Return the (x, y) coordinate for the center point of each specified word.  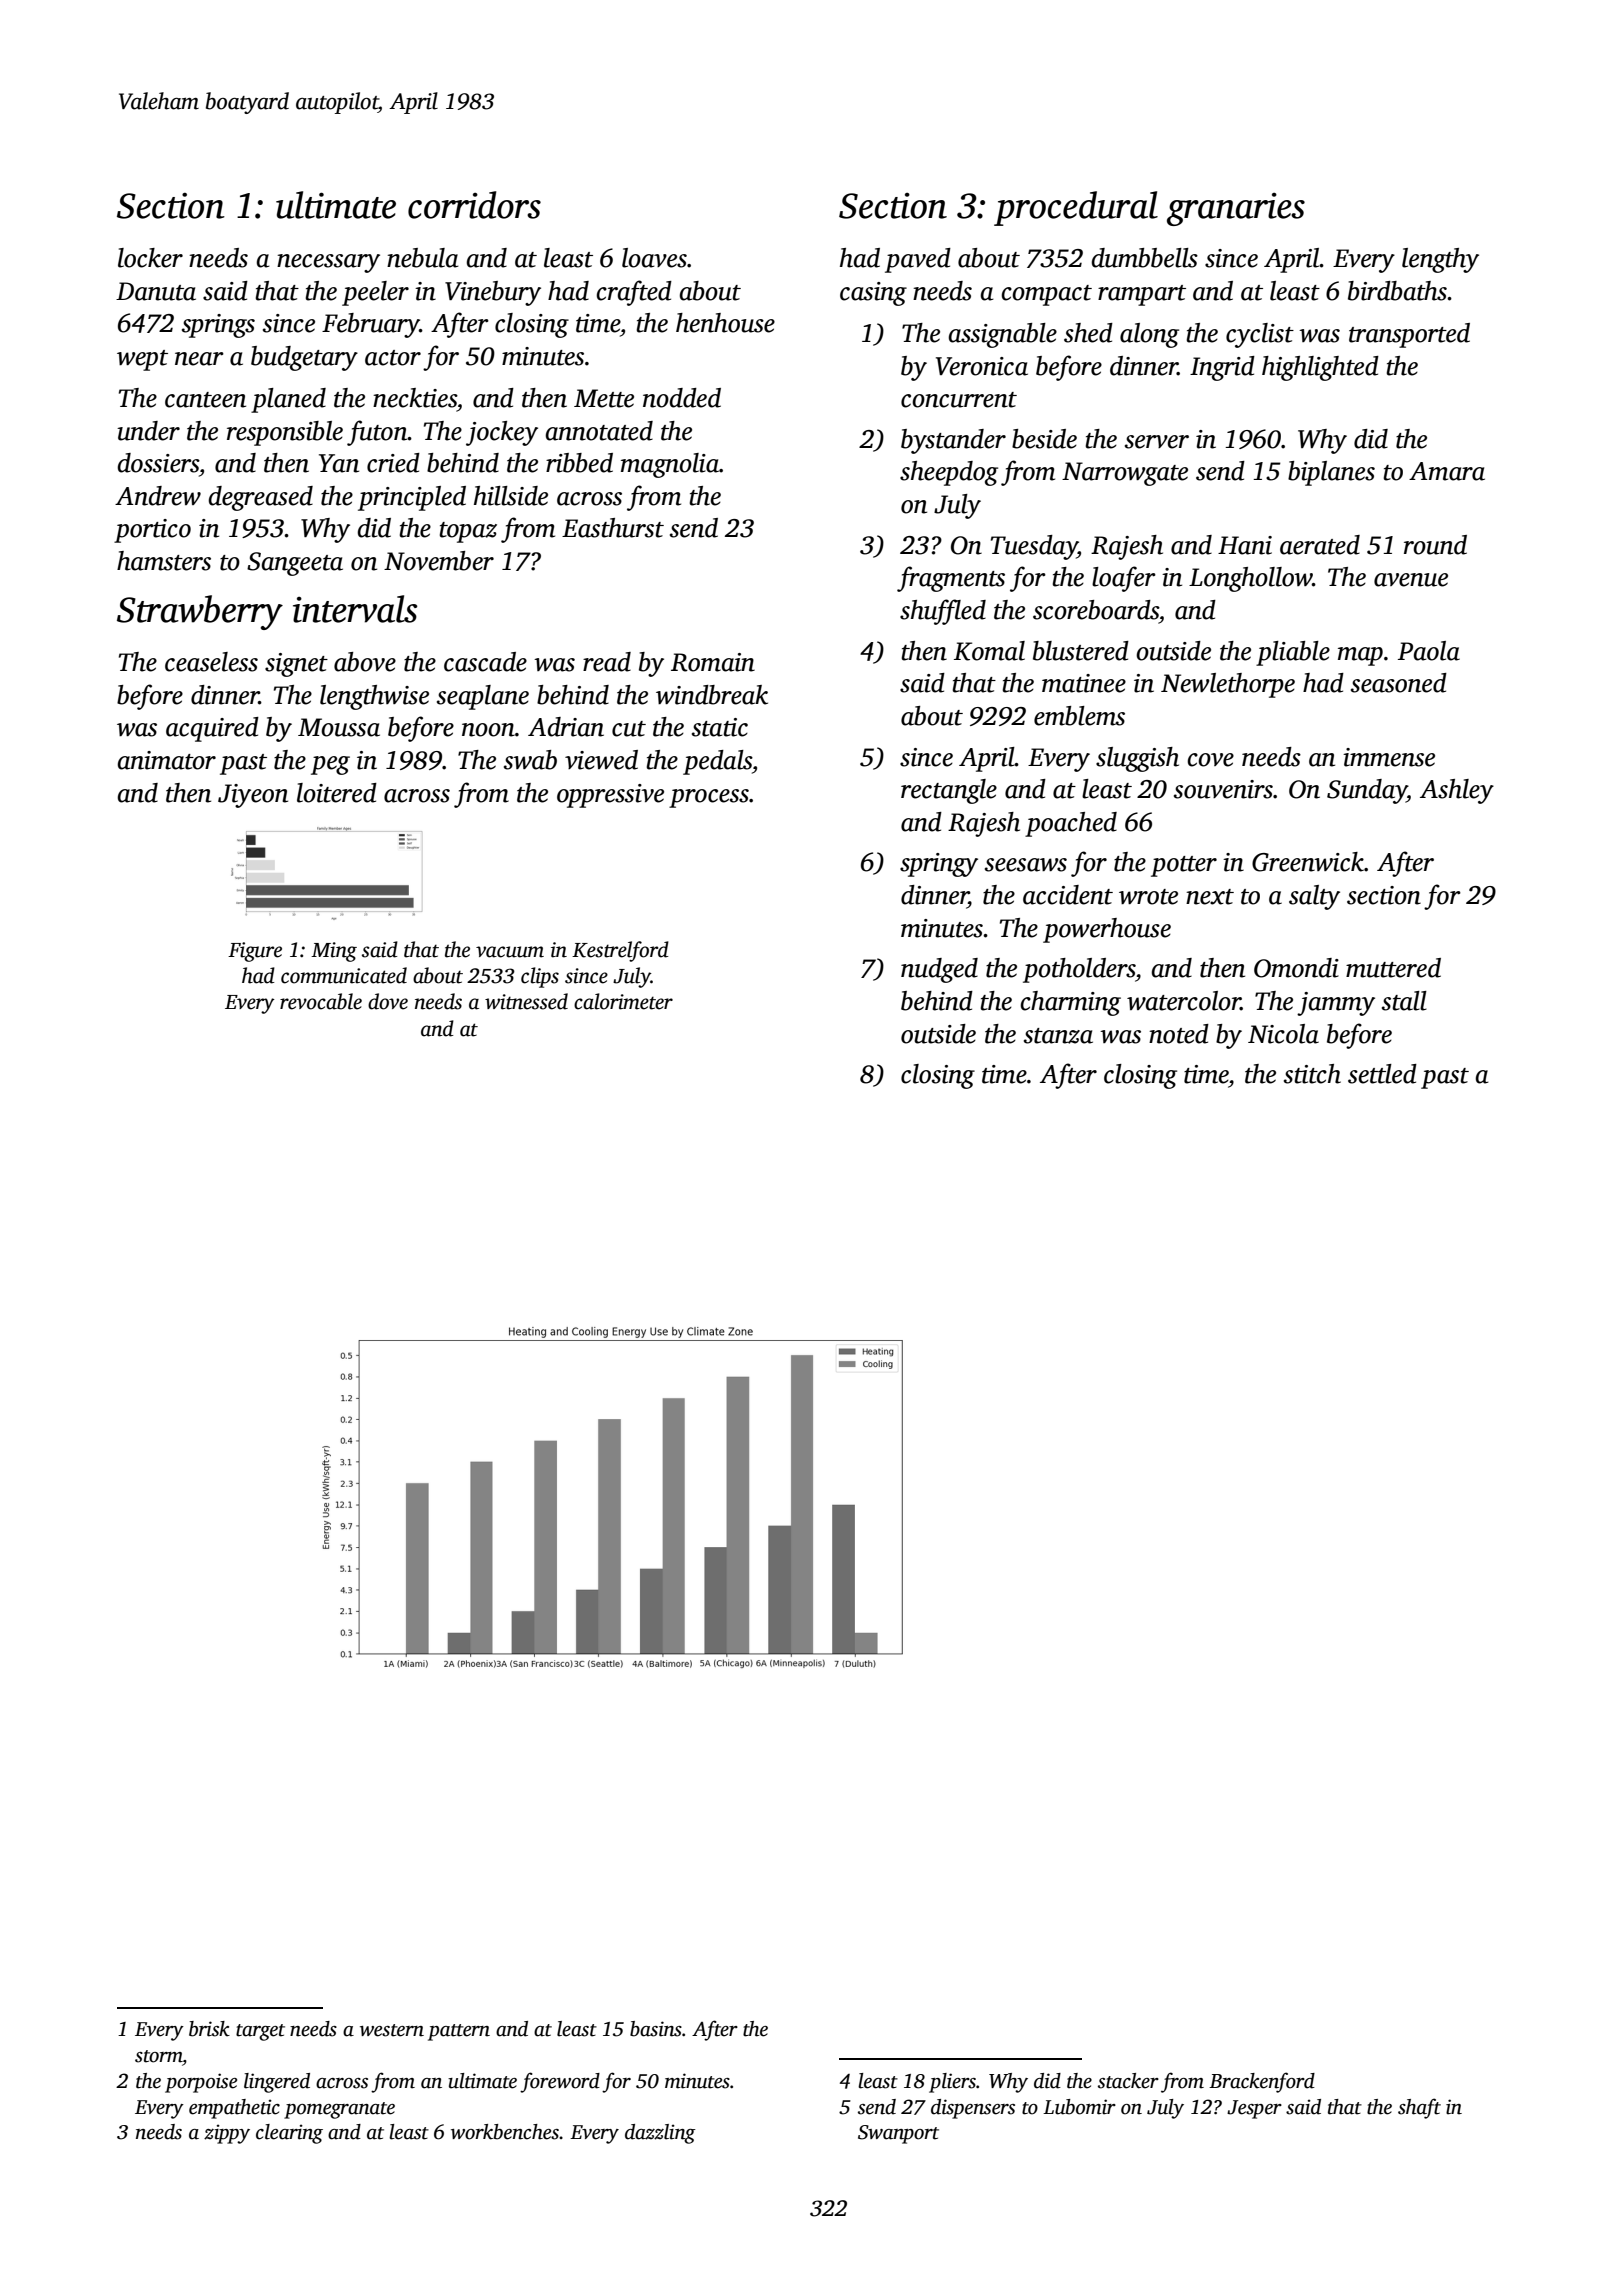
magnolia (670, 465)
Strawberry (200, 612)
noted (1179, 1034)
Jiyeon (253, 796)
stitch (1312, 1074)
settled (1382, 1074)
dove (388, 1001)
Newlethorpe (1228, 685)
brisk (209, 2029)
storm (158, 2056)
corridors (474, 205)
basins (656, 2029)
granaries (1236, 209)
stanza (1058, 1036)
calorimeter (623, 1001)
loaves (654, 258)
